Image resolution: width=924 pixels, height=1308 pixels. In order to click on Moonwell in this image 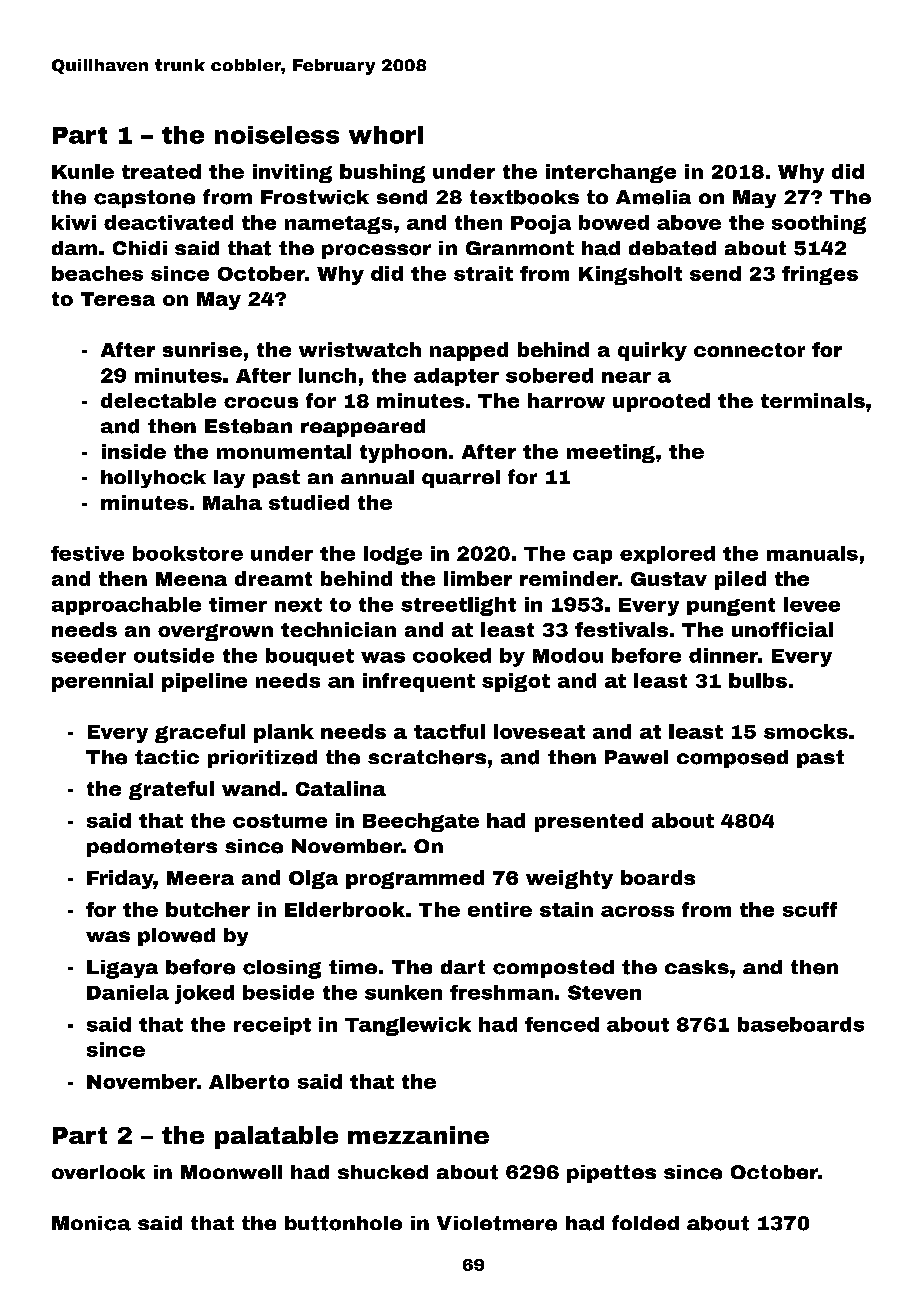, I will do `click(231, 1172)`.
